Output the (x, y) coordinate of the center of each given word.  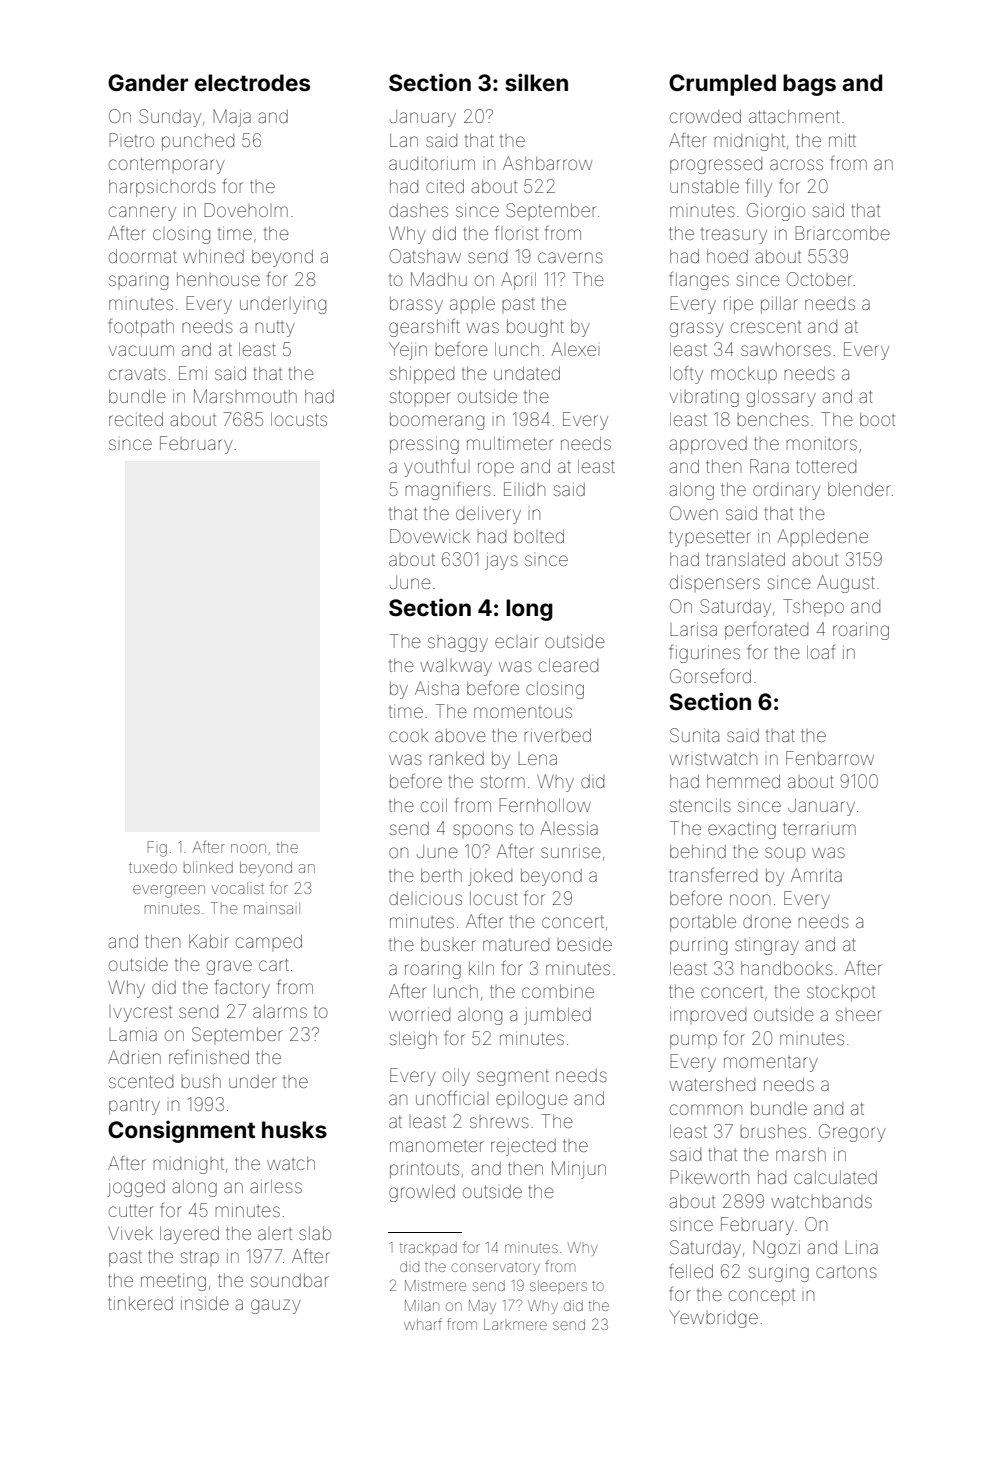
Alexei (574, 349)
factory (242, 988)
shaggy (458, 644)
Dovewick (430, 536)
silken (536, 82)
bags (809, 85)
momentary (771, 1064)
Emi (193, 373)
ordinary (786, 491)
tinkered (140, 1303)
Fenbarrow (830, 758)
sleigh (413, 1040)
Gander (148, 83)
